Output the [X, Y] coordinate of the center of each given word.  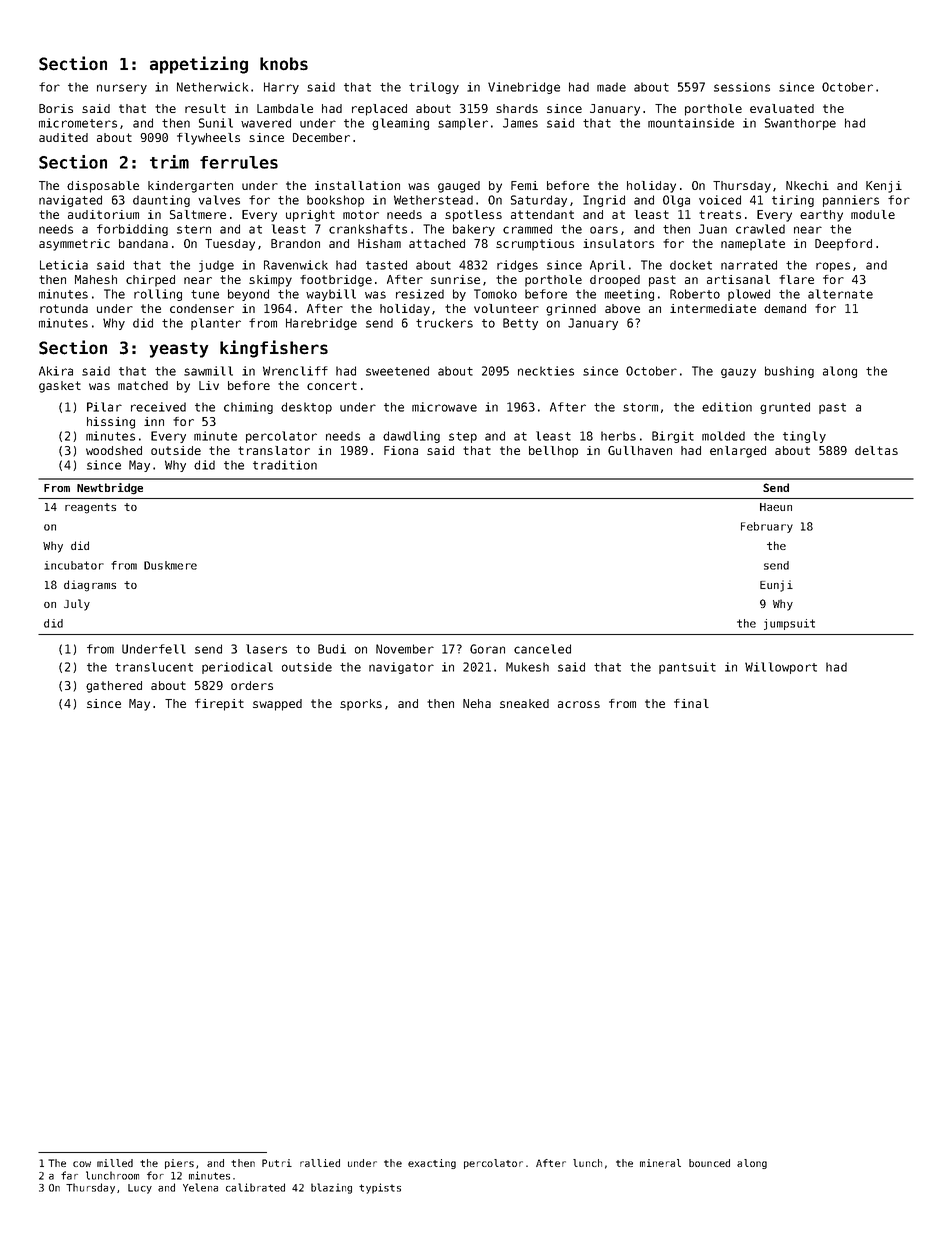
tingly [804, 437]
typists [380, 1188]
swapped [277, 705]
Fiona [401, 450]
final [691, 703]
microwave [444, 407]
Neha [477, 703]
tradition [285, 465]
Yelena [200, 1187]
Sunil [216, 123]
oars [604, 230]
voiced [720, 200]
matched [143, 385]
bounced [709, 1163]
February [767, 527]
